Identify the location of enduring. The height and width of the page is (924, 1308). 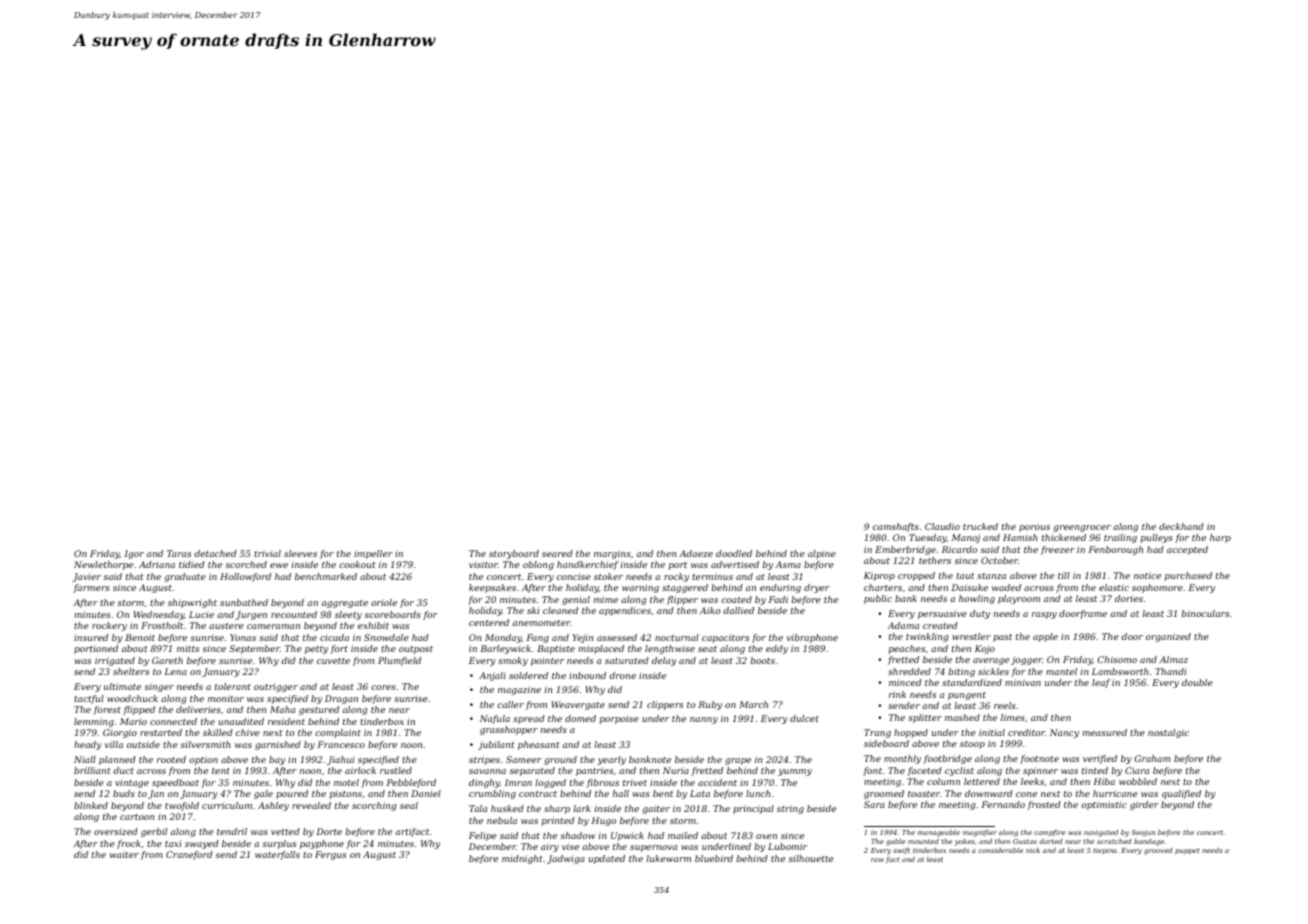
(780, 588).
